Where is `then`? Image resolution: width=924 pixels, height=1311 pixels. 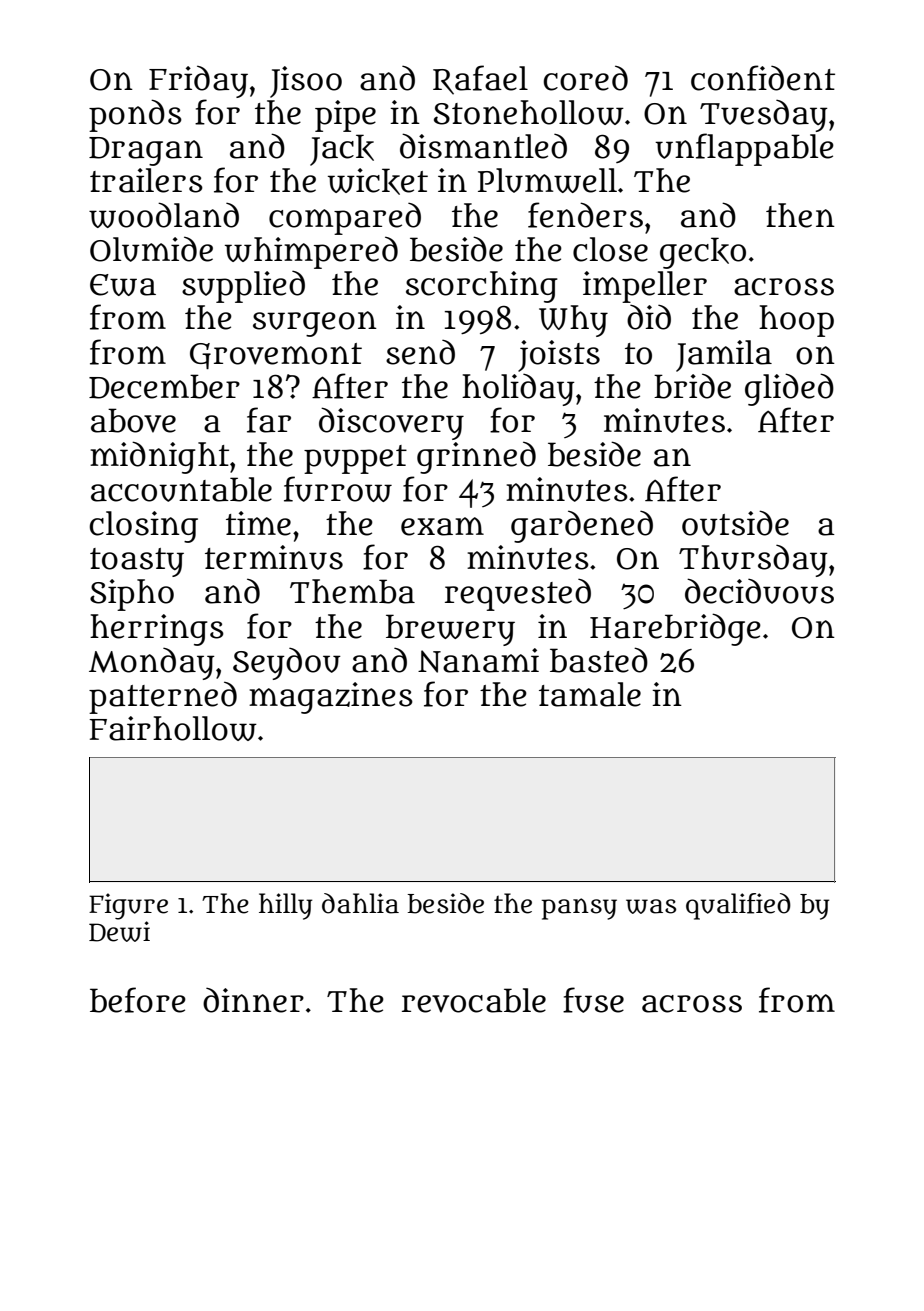
then is located at coordinates (800, 215).
